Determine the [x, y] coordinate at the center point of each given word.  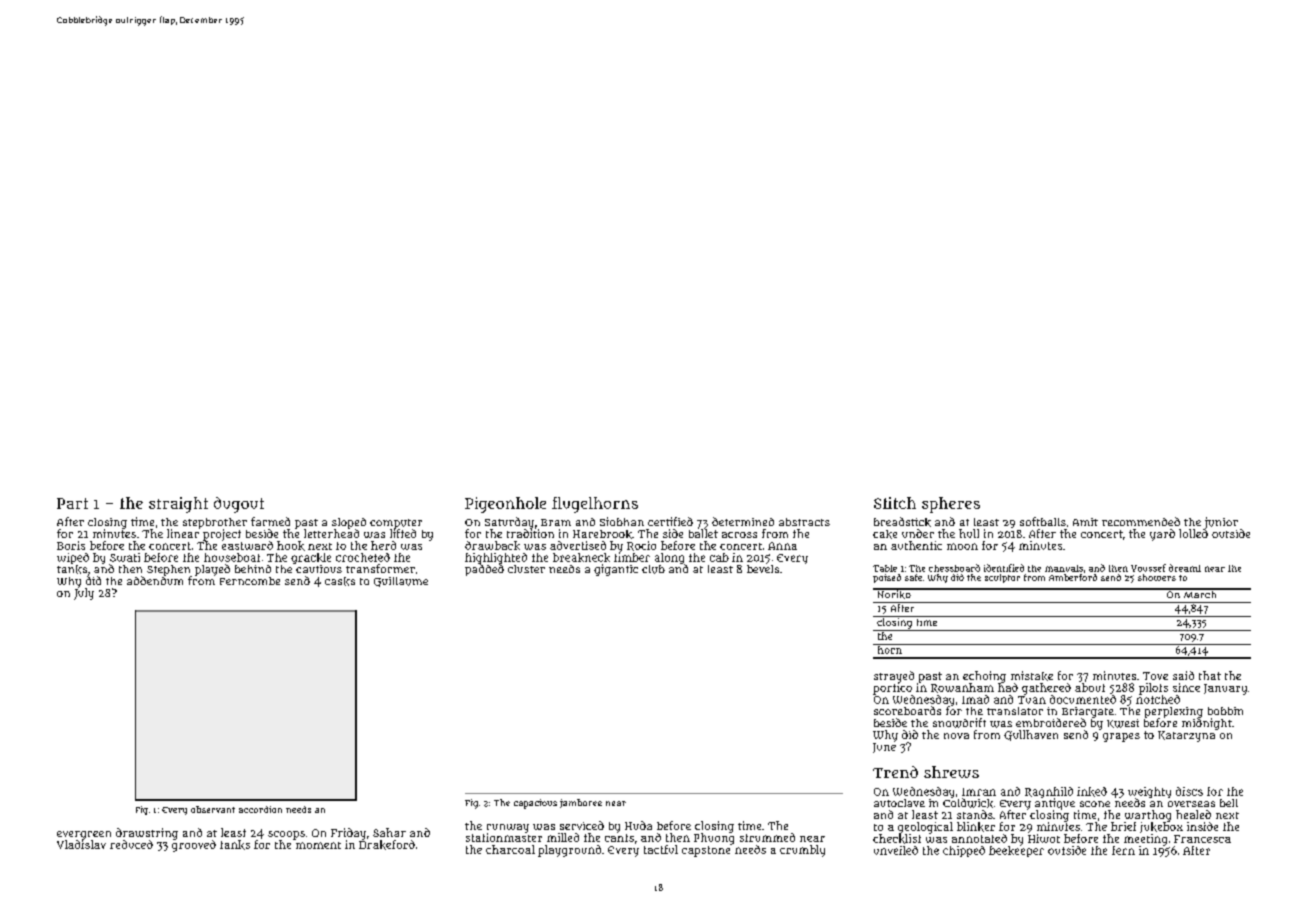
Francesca [1202, 839]
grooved [194, 846]
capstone [706, 851]
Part [72, 503]
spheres [951, 505]
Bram [556, 522]
